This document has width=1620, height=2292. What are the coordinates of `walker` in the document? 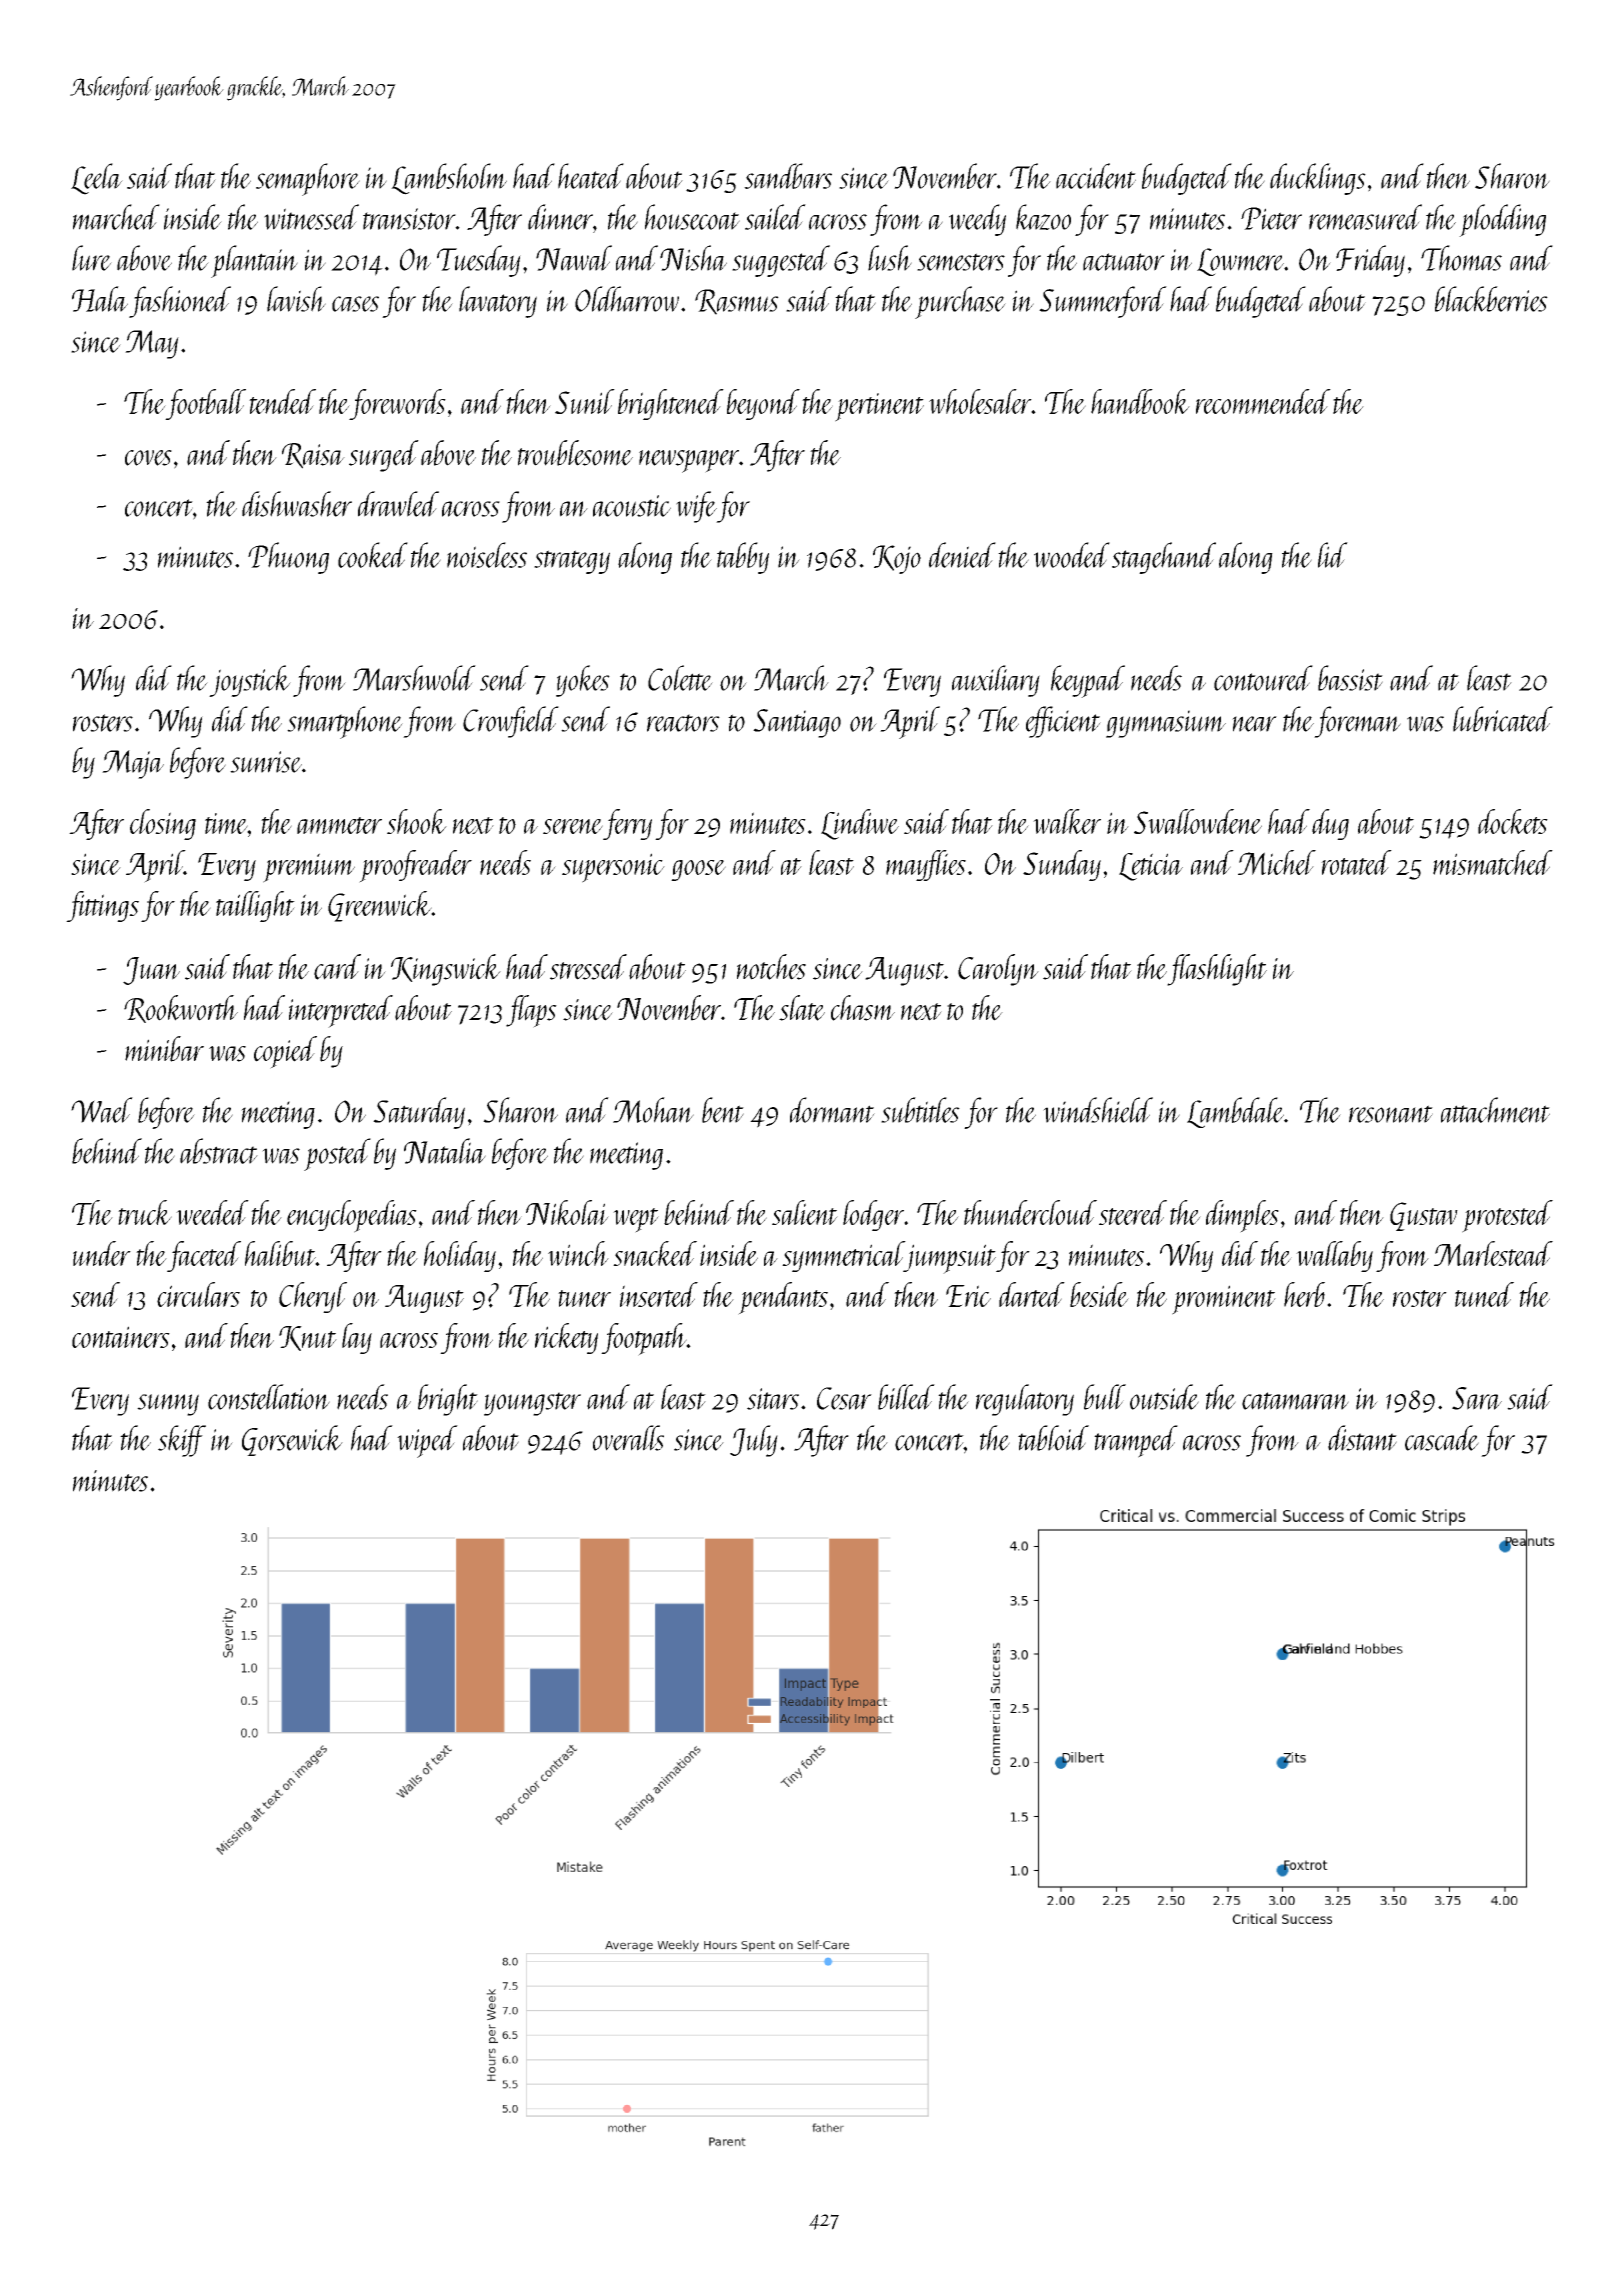 It's located at (1067, 821).
